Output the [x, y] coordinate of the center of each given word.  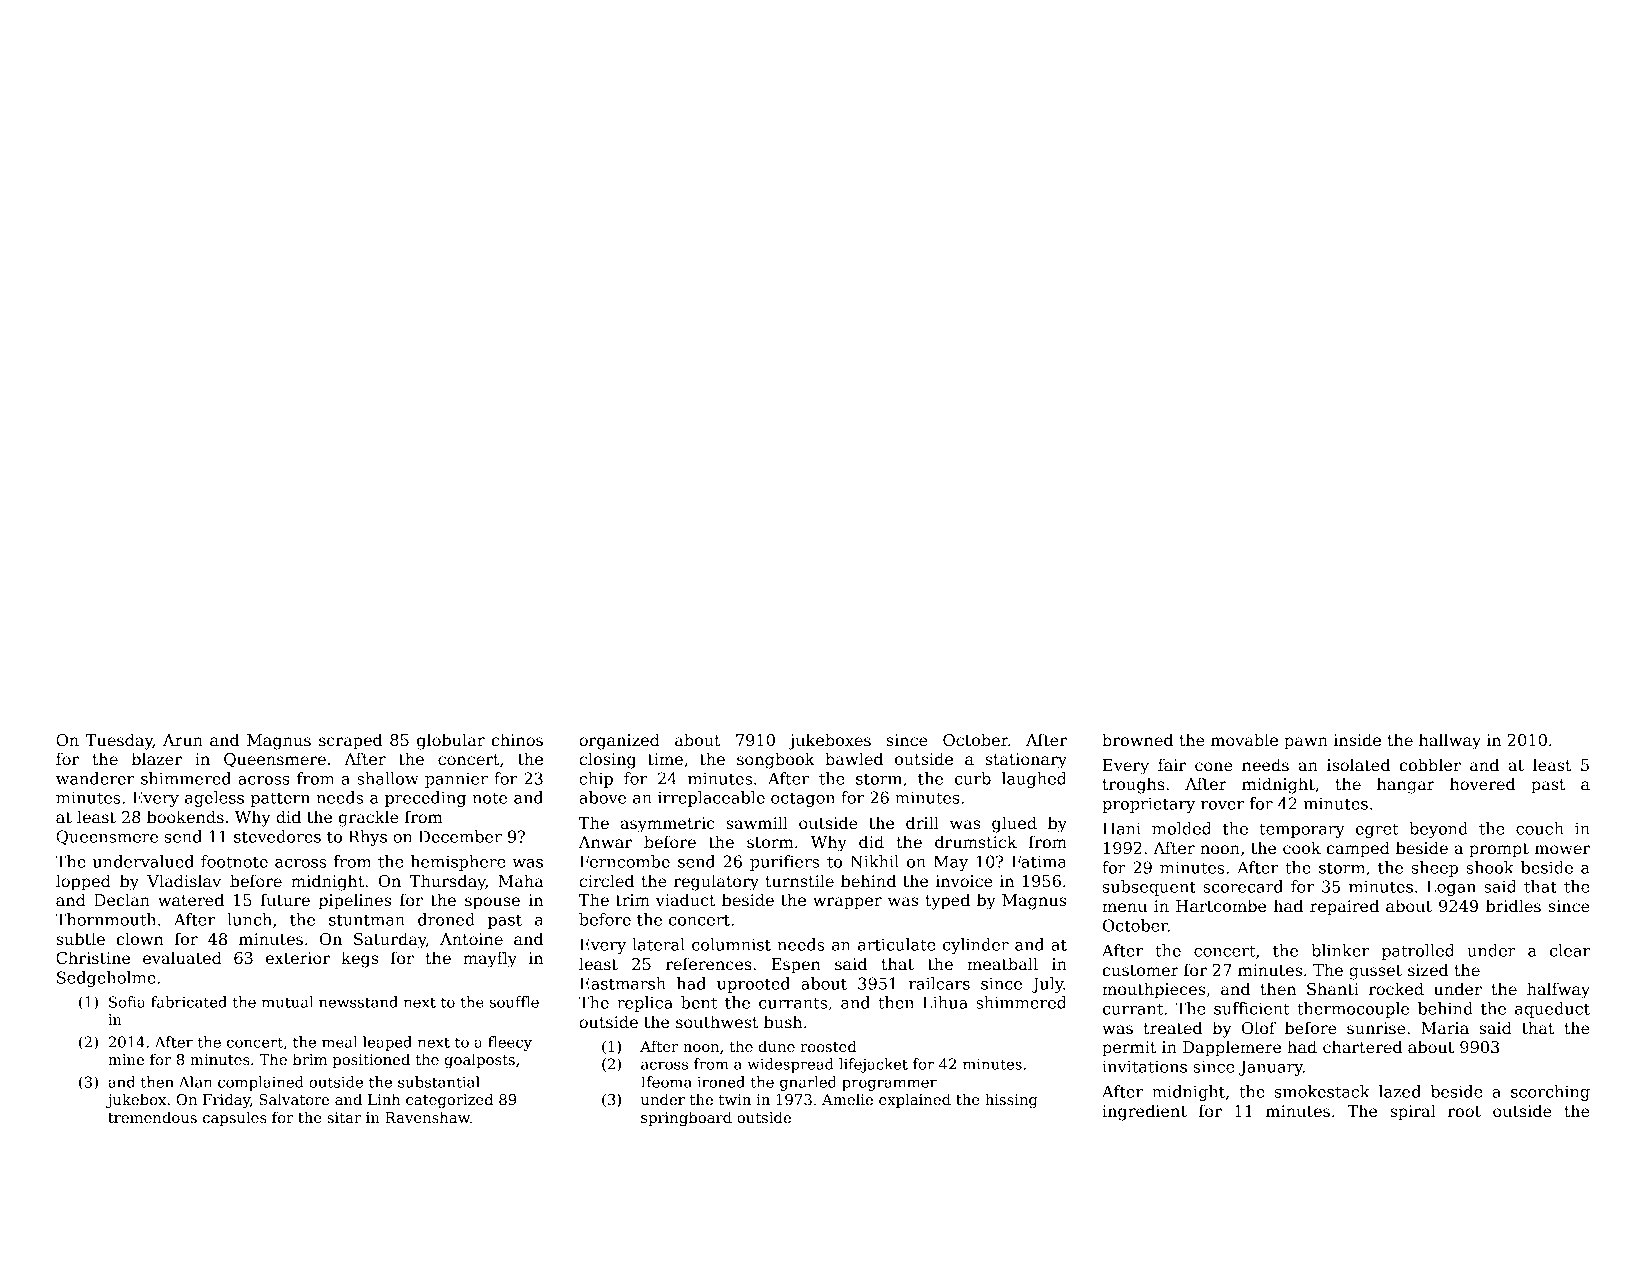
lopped [83, 882]
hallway [1450, 741]
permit [1129, 1049]
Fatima [1039, 861]
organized [619, 741]
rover [1222, 805]
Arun [183, 740]
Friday [226, 1100]
